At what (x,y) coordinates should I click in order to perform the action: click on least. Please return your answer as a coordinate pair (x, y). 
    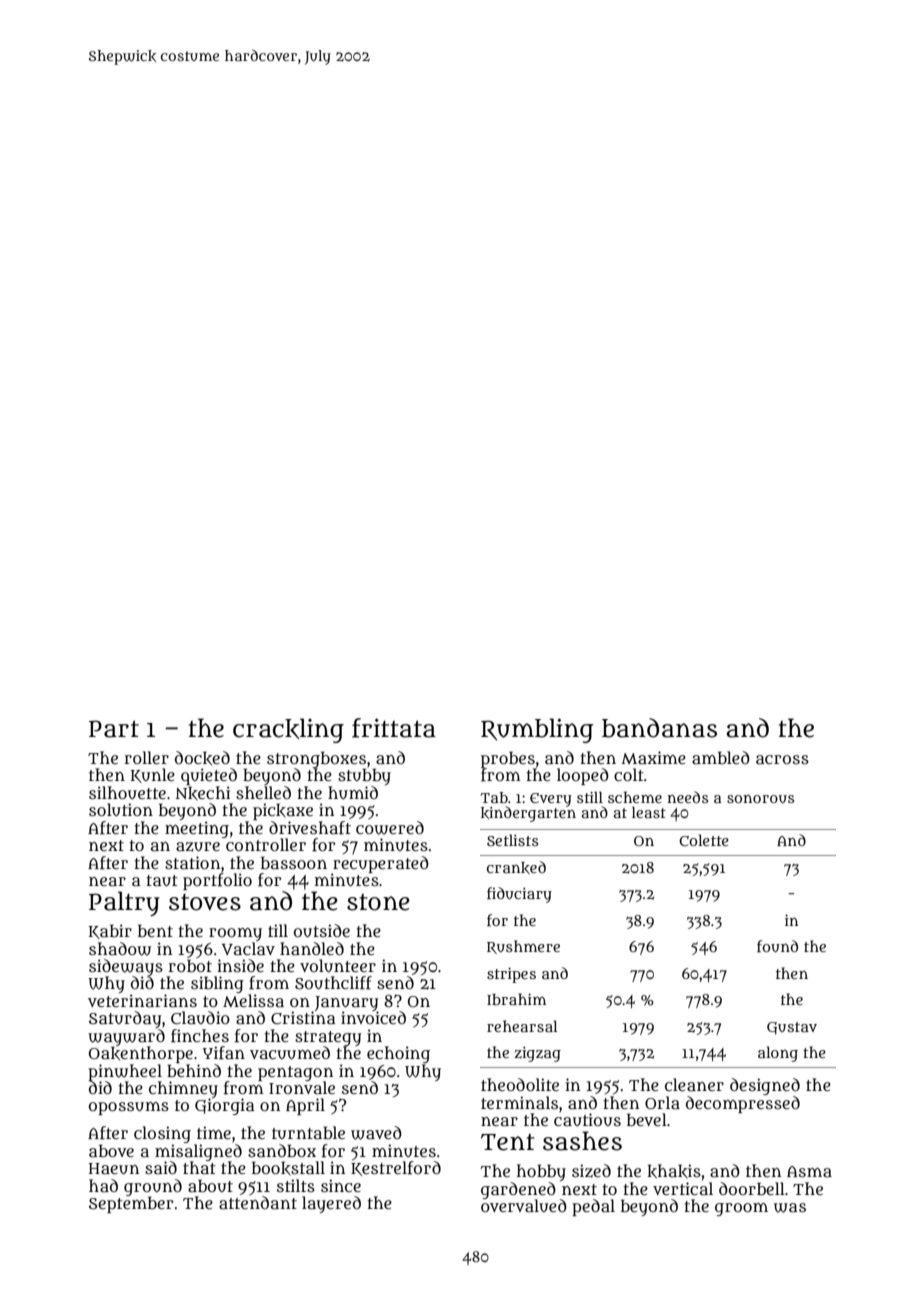
    Looking at the image, I should click on (649, 812).
